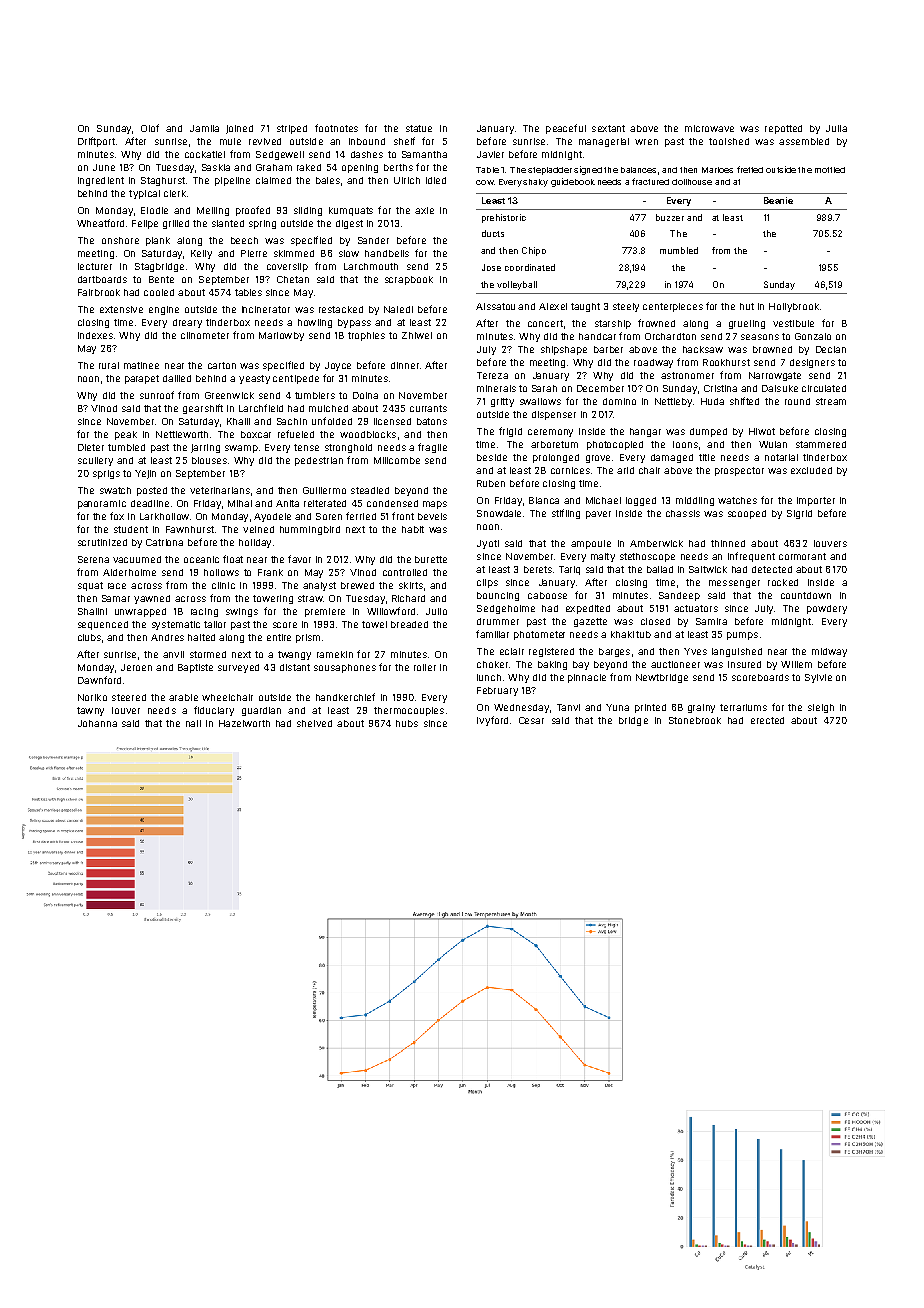  Describe the element at coordinates (336, 128) in the image. I see `footnotes` at that location.
